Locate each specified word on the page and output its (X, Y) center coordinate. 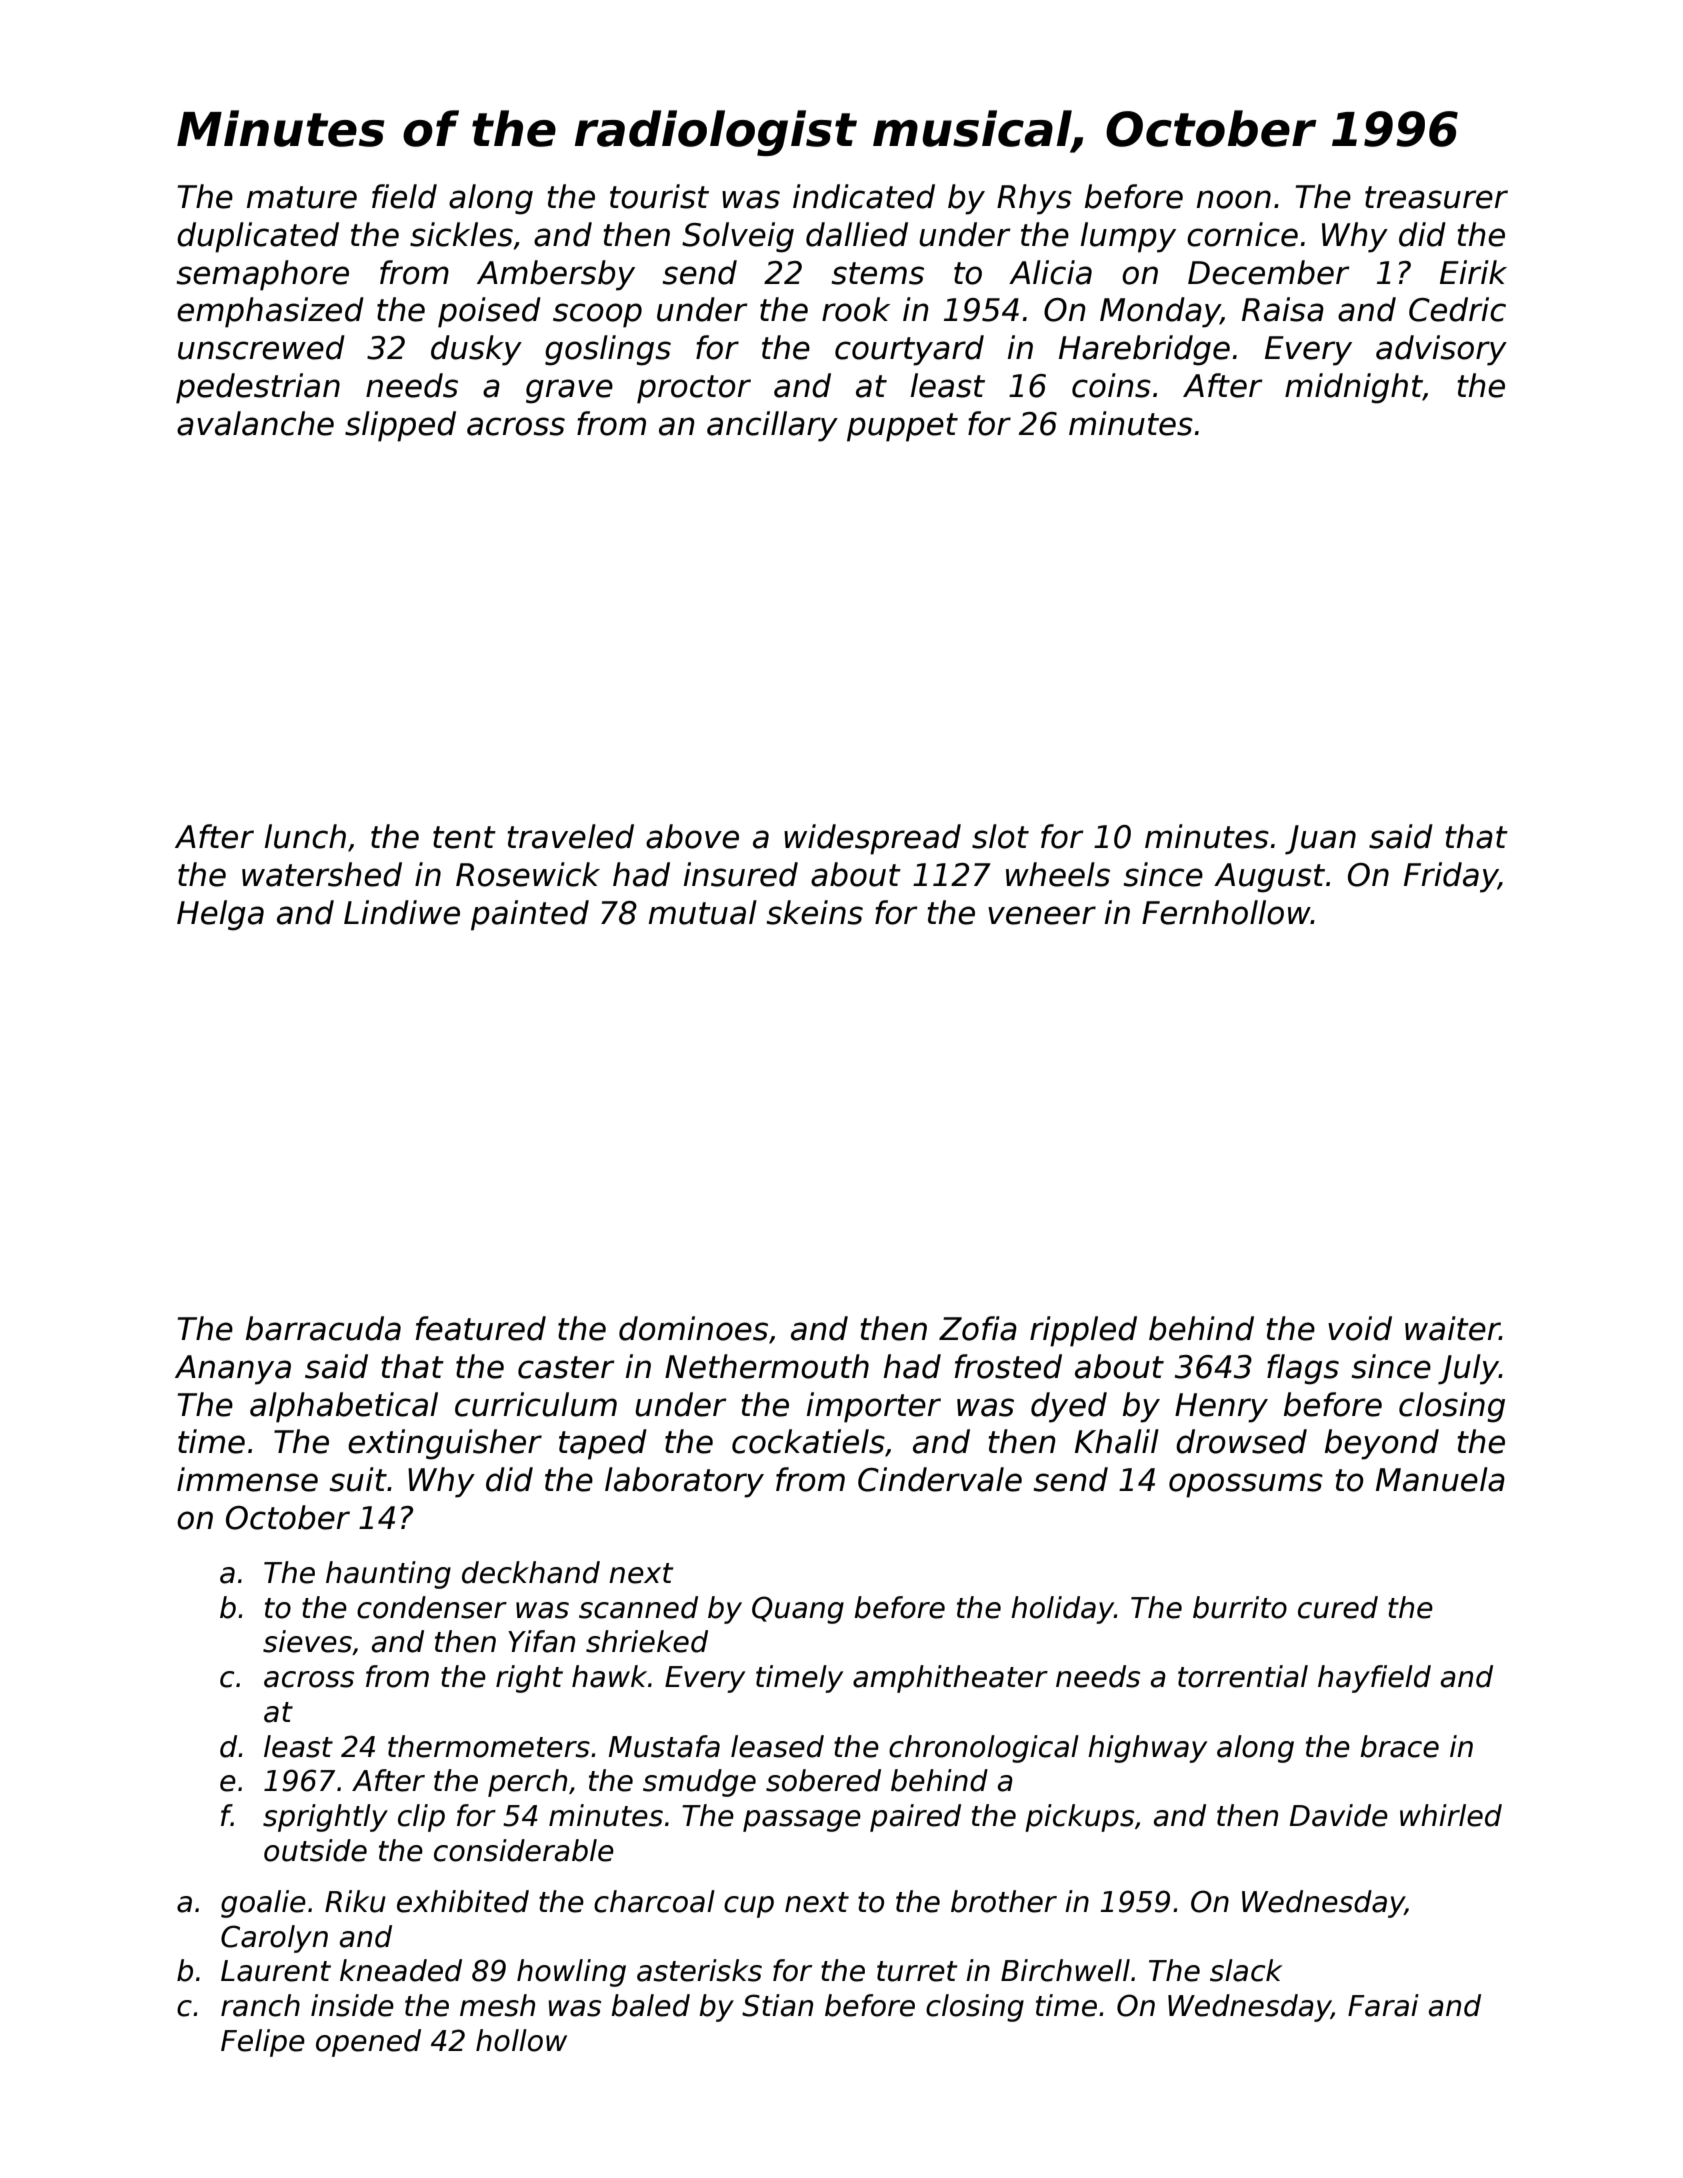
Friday (1451, 877)
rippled (1083, 1331)
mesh (497, 2005)
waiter (1452, 1328)
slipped (400, 426)
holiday (1062, 1610)
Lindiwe (402, 912)
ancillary (772, 426)
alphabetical (344, 1407)
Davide (1339, 1815)
